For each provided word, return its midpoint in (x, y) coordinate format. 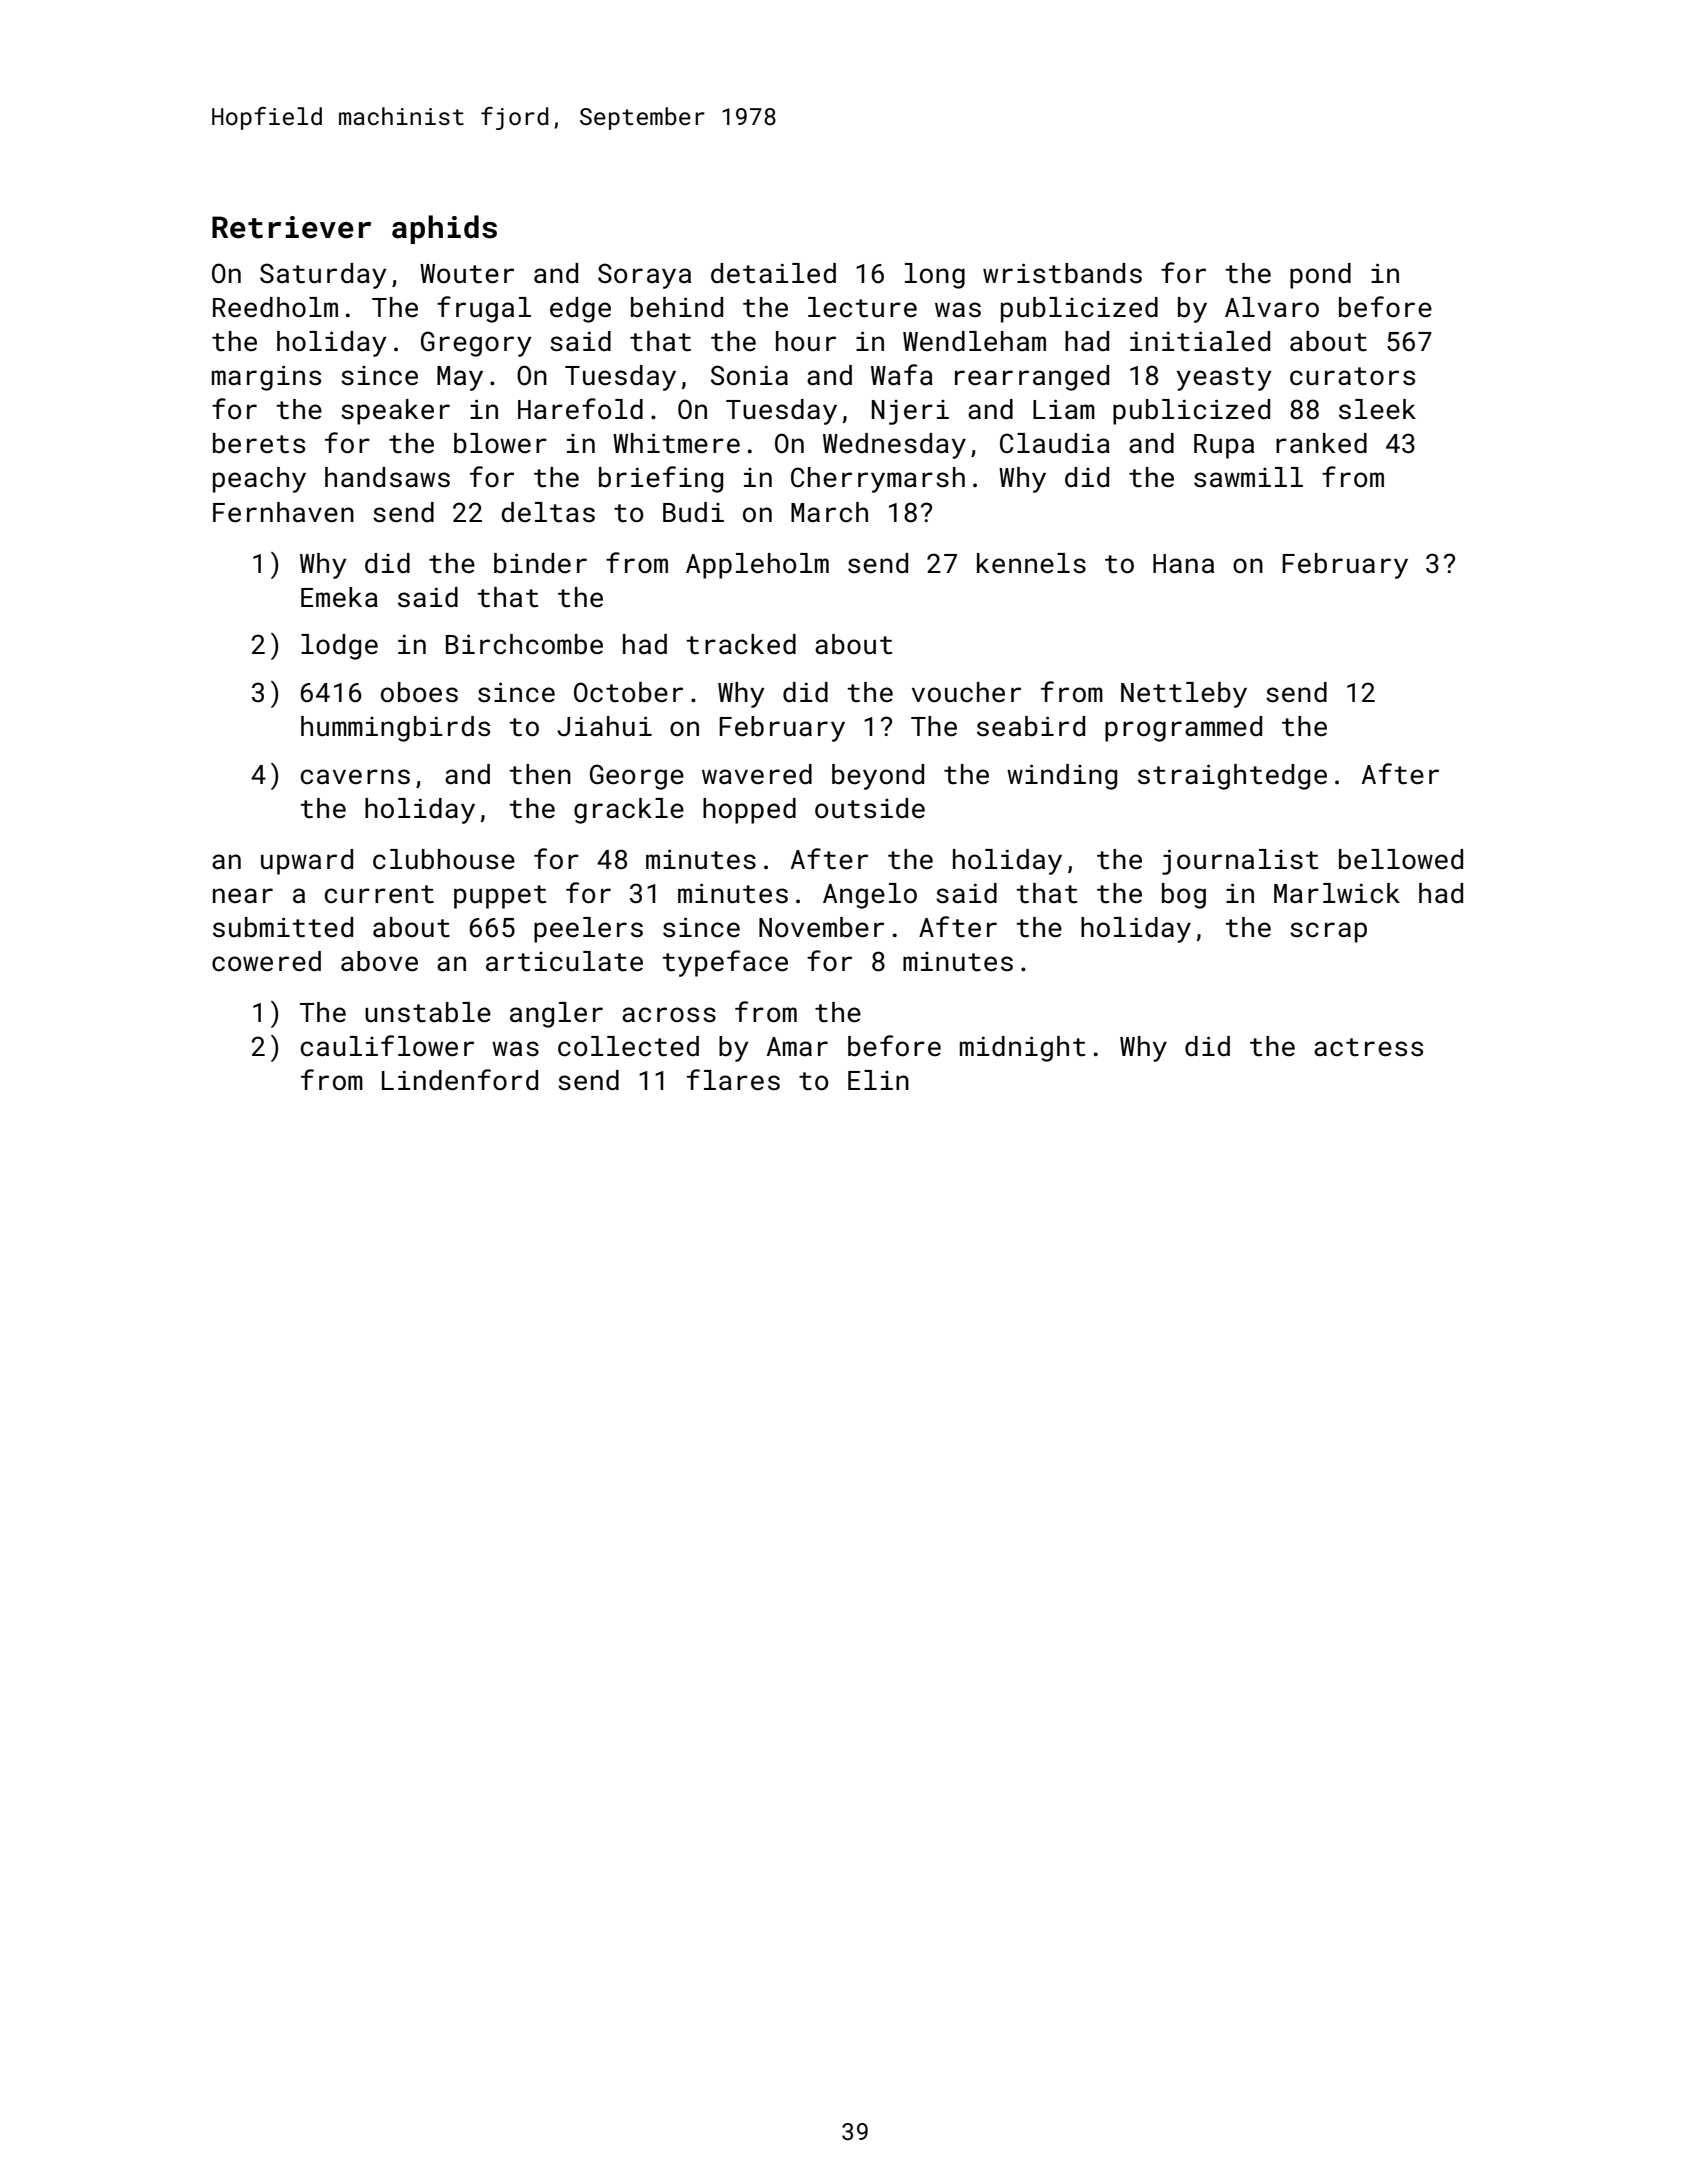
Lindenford (460, 1080)
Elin (878, 1080)
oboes (419, 692)
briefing (661, 479)
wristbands (1062, 273)
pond (1320, 276)
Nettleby (1184, 695)
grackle (629, 811)
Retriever (291, 227)
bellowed (1401, 859)
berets (259, 443)
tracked (741, 644)
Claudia (1055, 443)
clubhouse (444, 859)
